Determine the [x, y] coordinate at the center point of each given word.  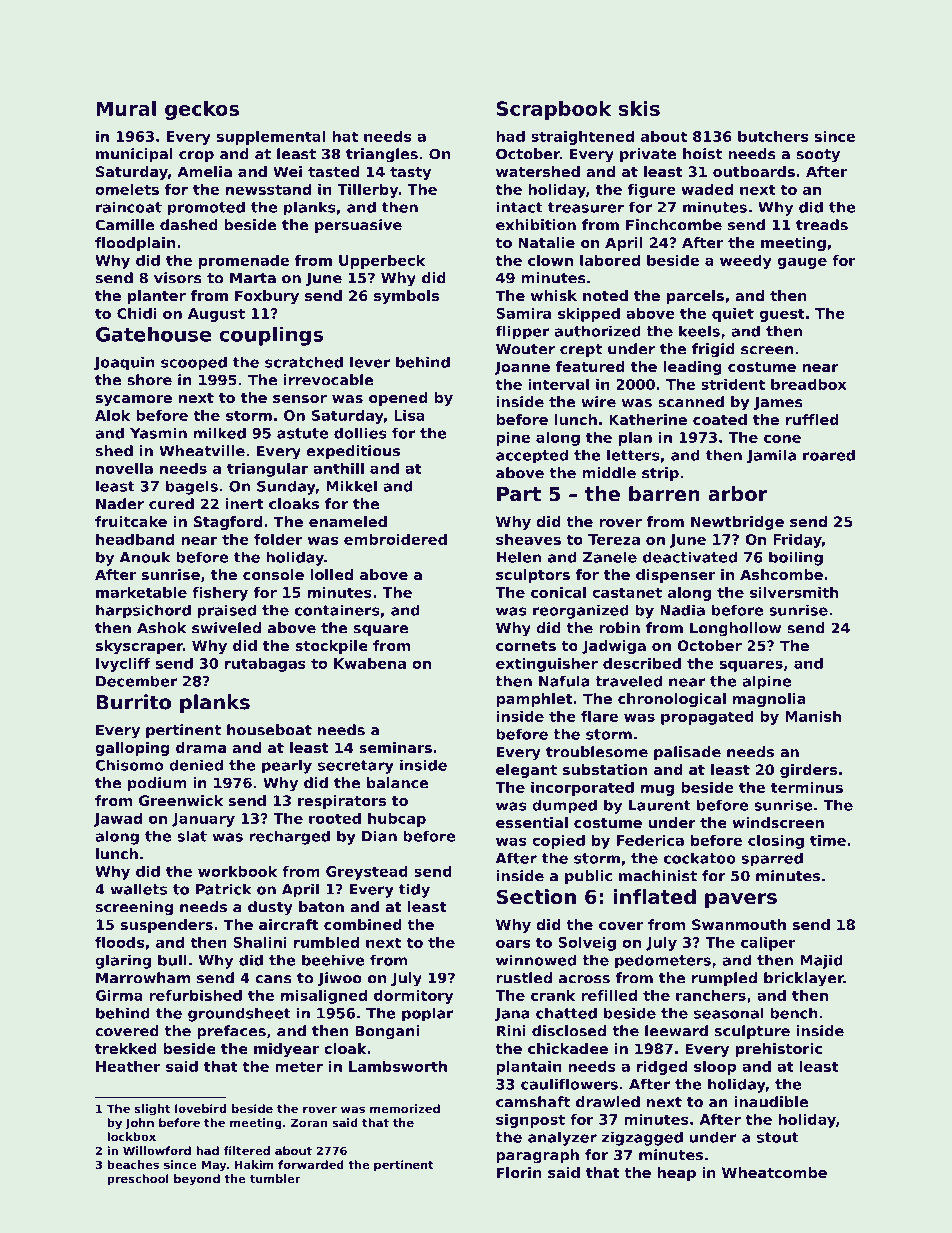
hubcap [397, 820]
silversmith [794, 592]
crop [196, 157]
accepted [532, 456]
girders [808, 771]
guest [782, 315]
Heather [128, 1066]
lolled [331, 574]
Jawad [118, 820]
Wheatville [202, 451]
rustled [524, 978]
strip [660, 474]
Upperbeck [382, 262]
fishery [220, 594]
